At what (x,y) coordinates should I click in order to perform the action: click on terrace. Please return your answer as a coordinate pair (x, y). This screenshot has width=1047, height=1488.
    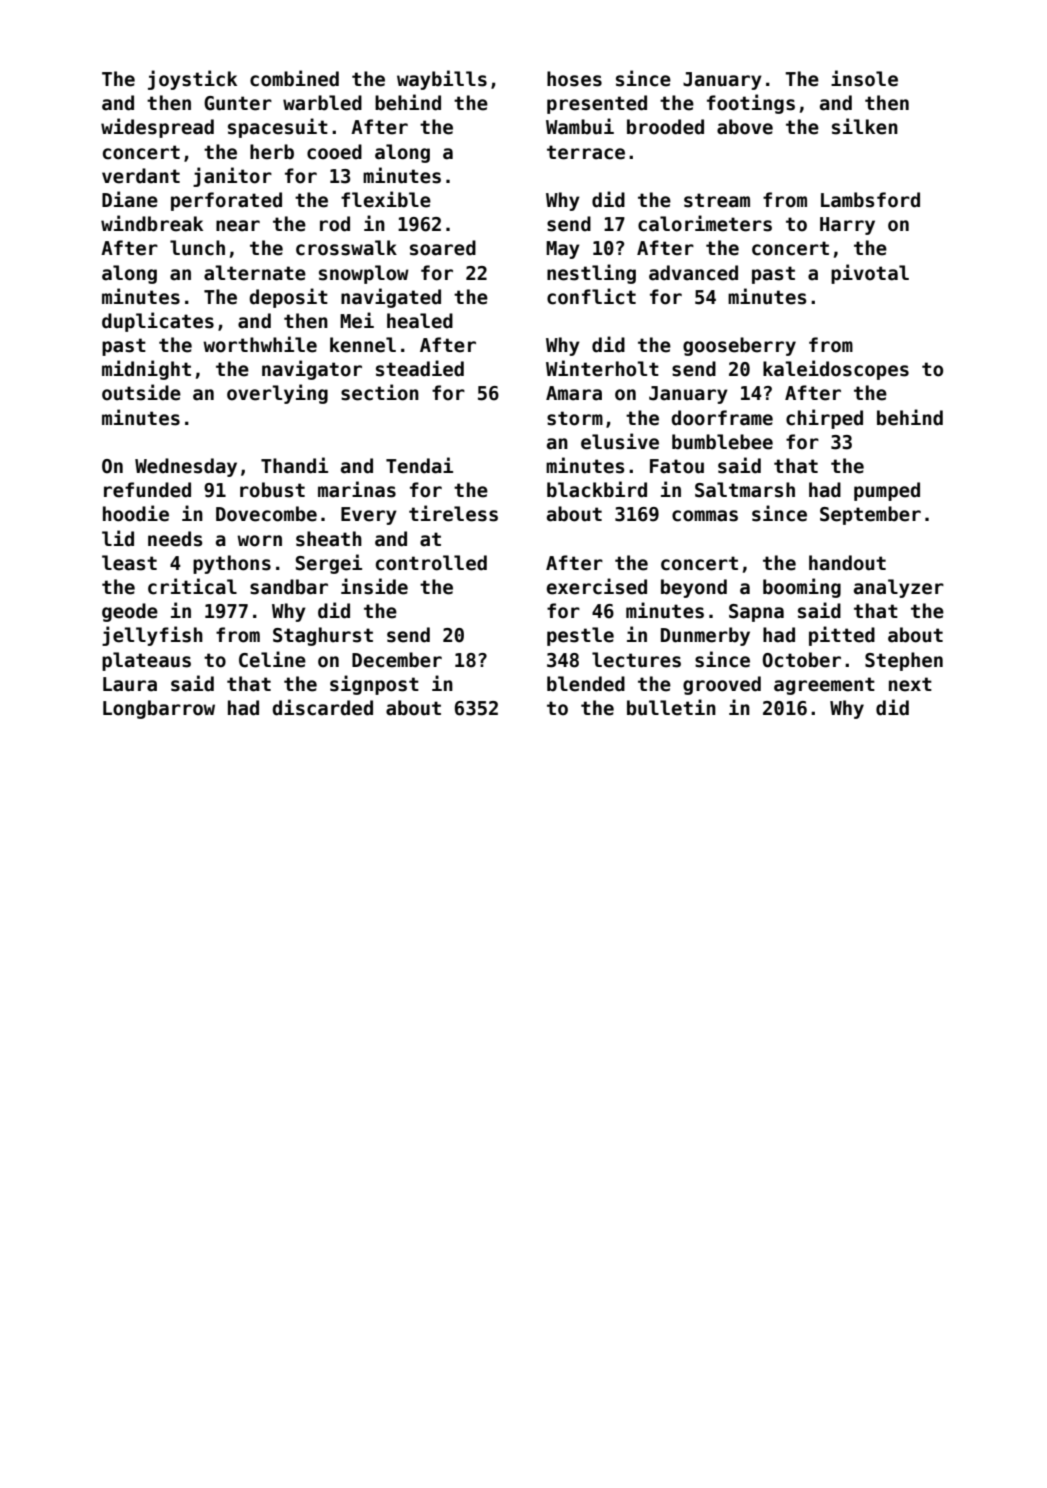
    Looking at the image, I should click on (586, 152).
